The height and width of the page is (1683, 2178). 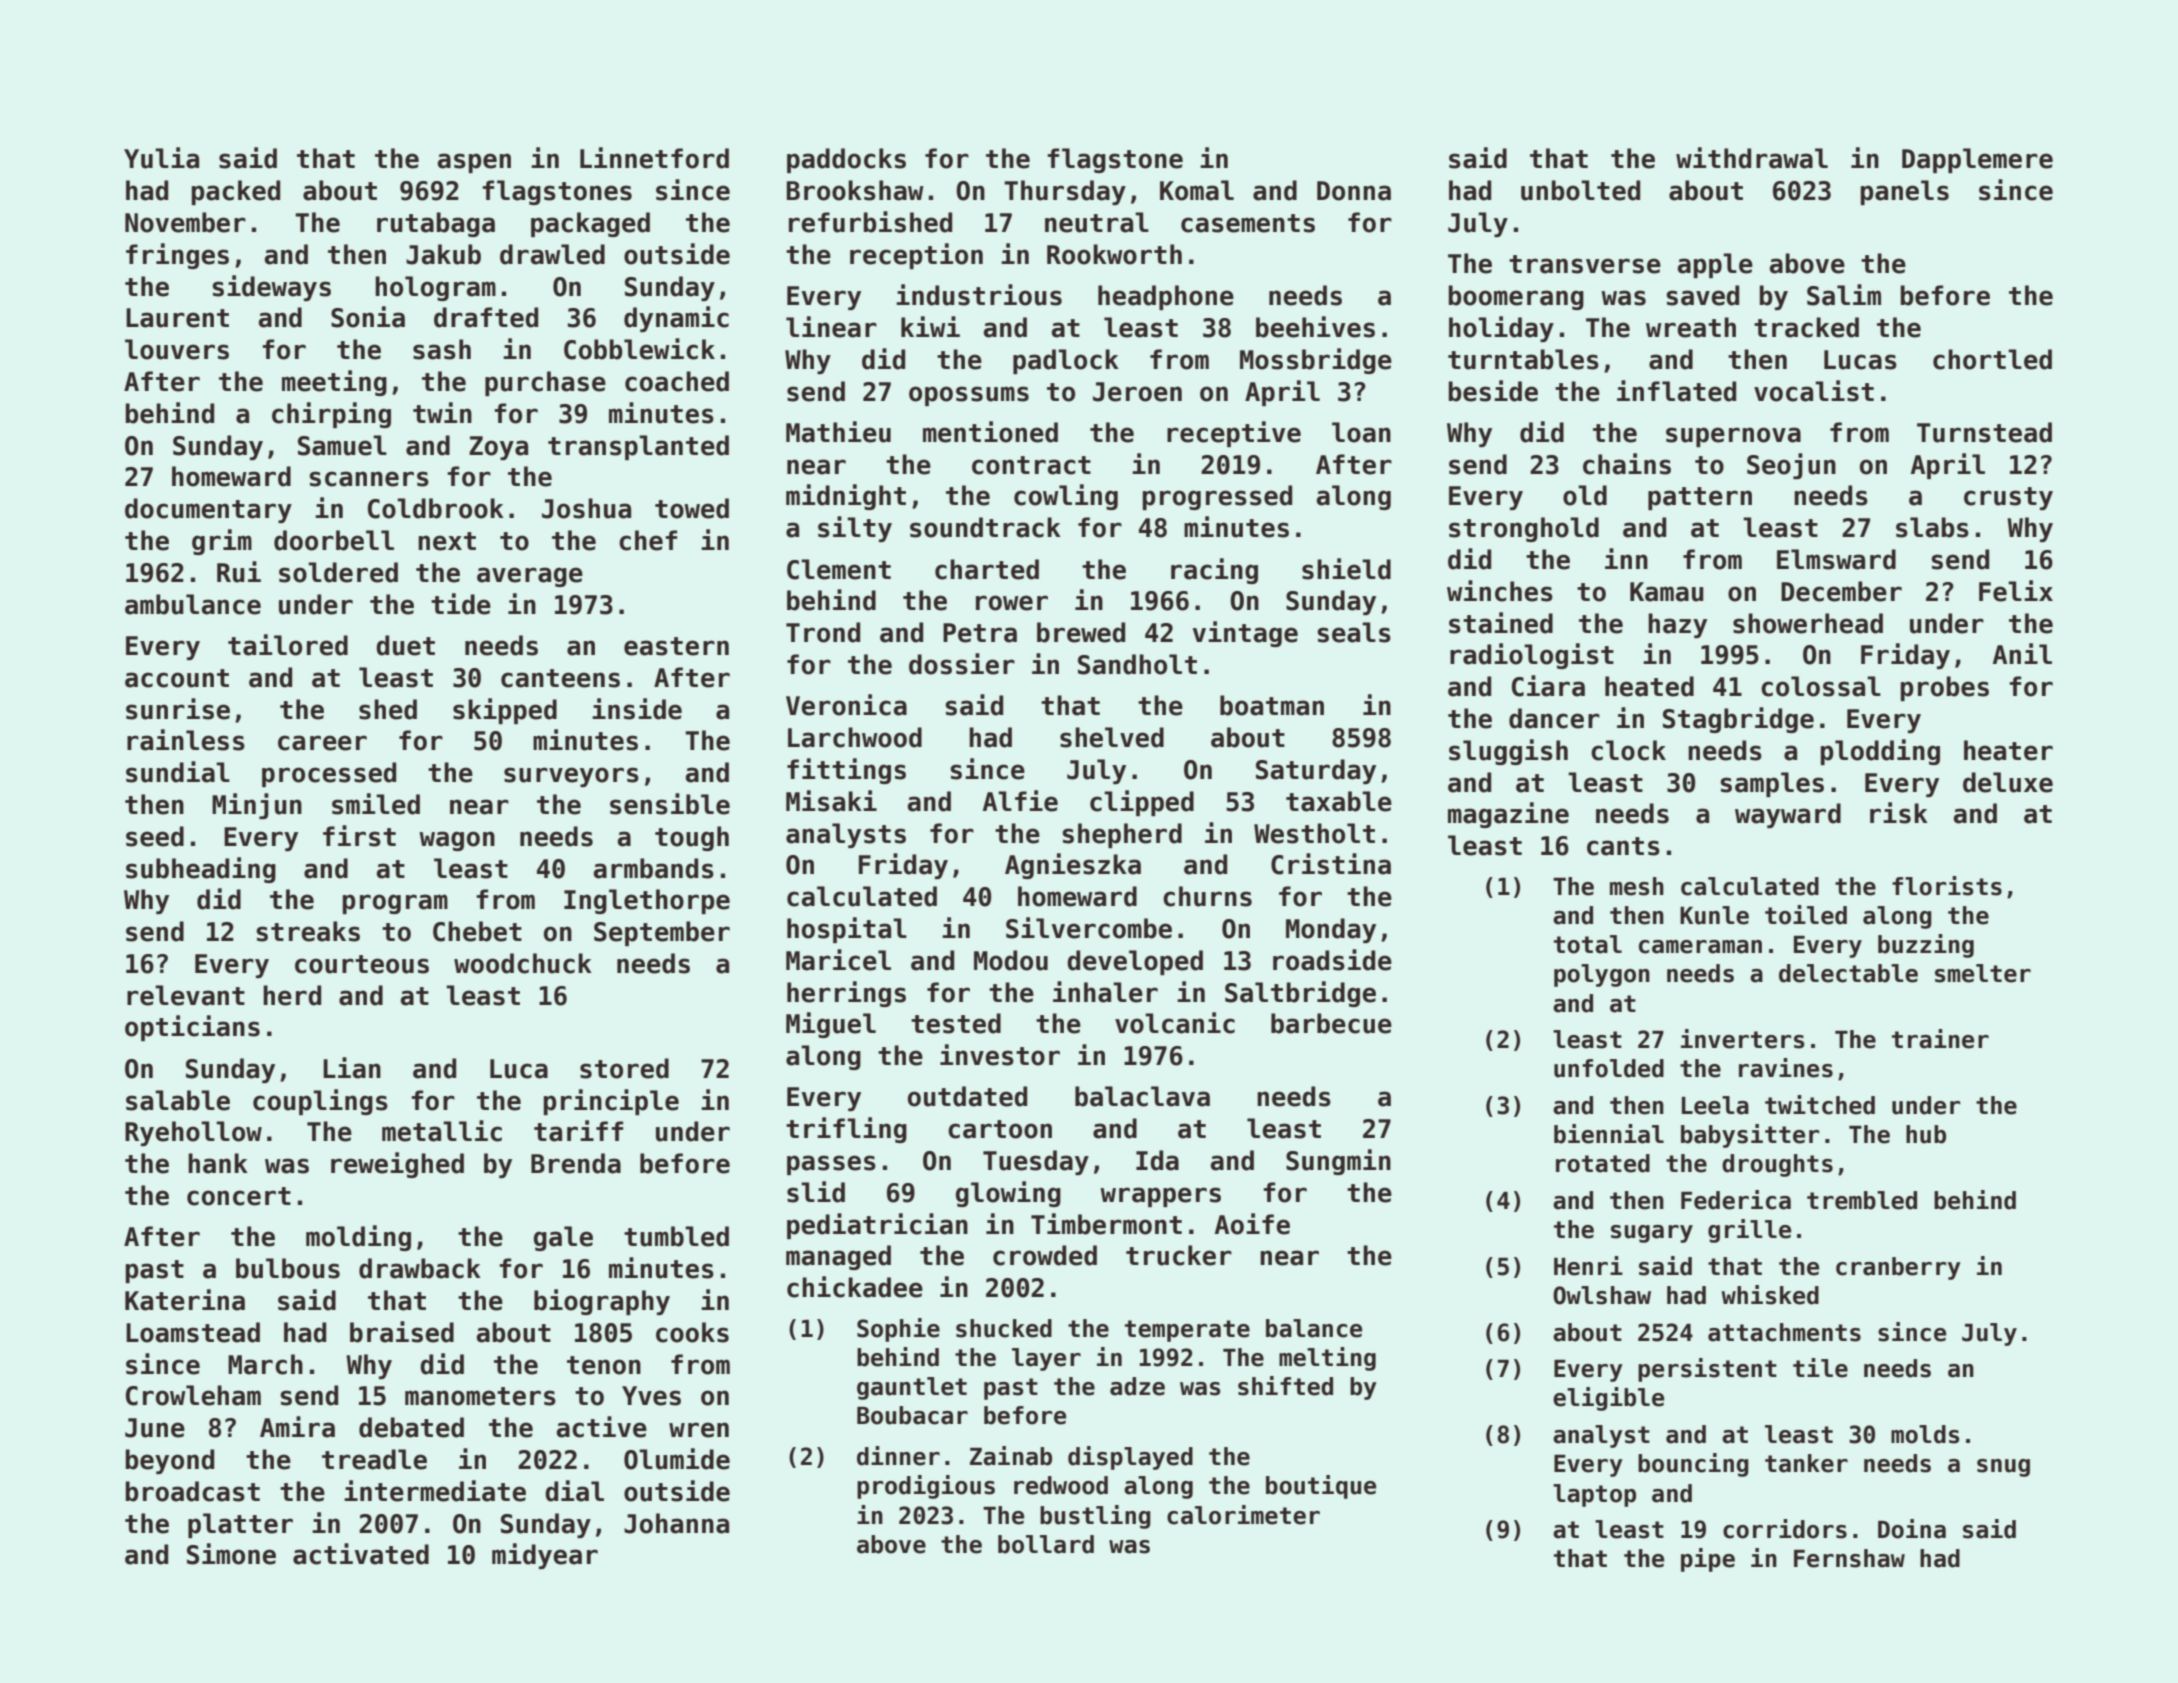 What do you see at coordinates (436, 224) in the page?
I see `rutabaga` at bounding box center [436, 224].
